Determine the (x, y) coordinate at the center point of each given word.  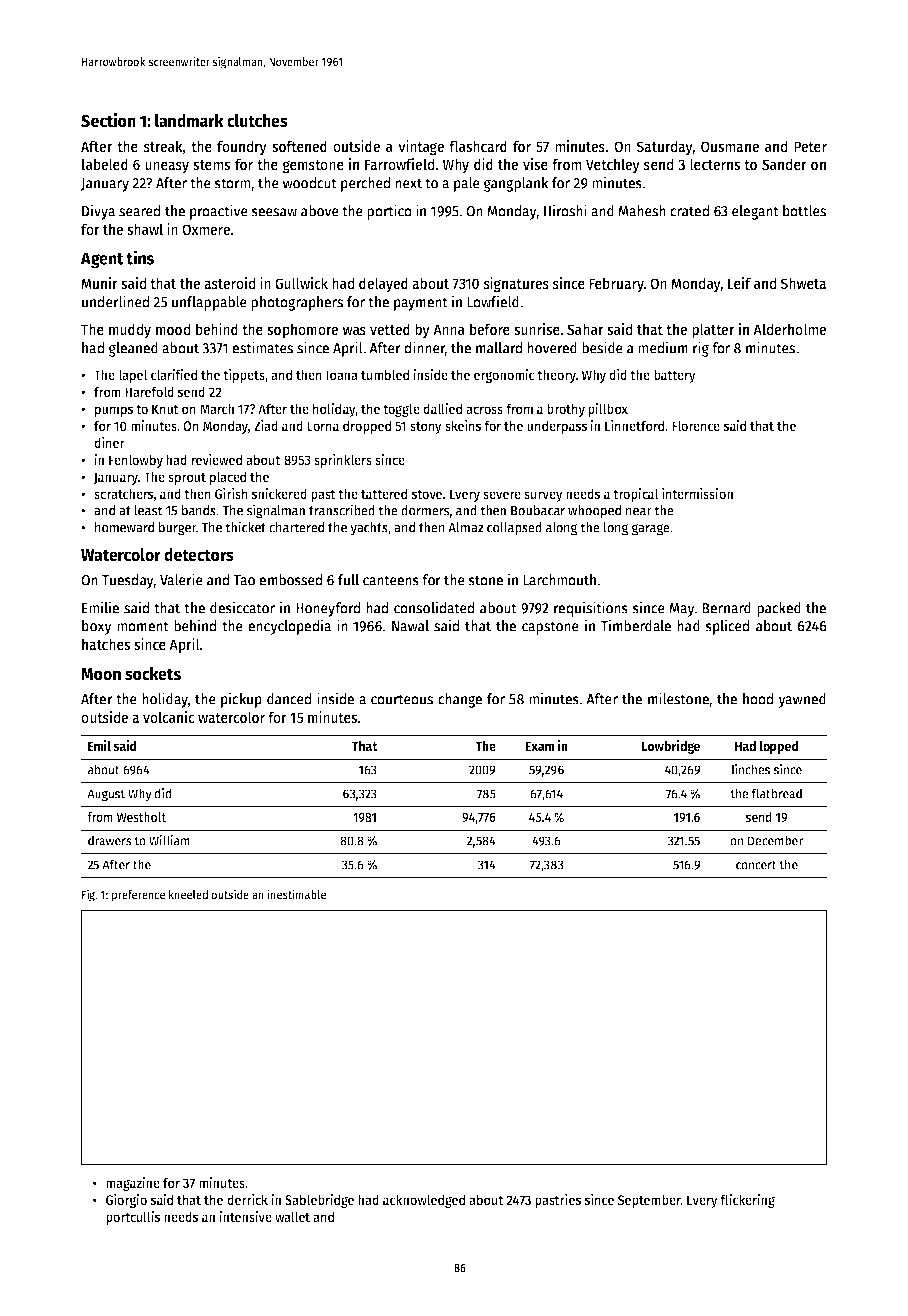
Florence (696, 425)
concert (756, 865)
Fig (89, 895)
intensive (245, 1216)
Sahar (585, 329)
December (776, 840)
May (681, 610)
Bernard (726, 608)
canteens (391, 580)
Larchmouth (559, 580)
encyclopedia (289, 627)
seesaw (274, 212)
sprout (187, 478)
